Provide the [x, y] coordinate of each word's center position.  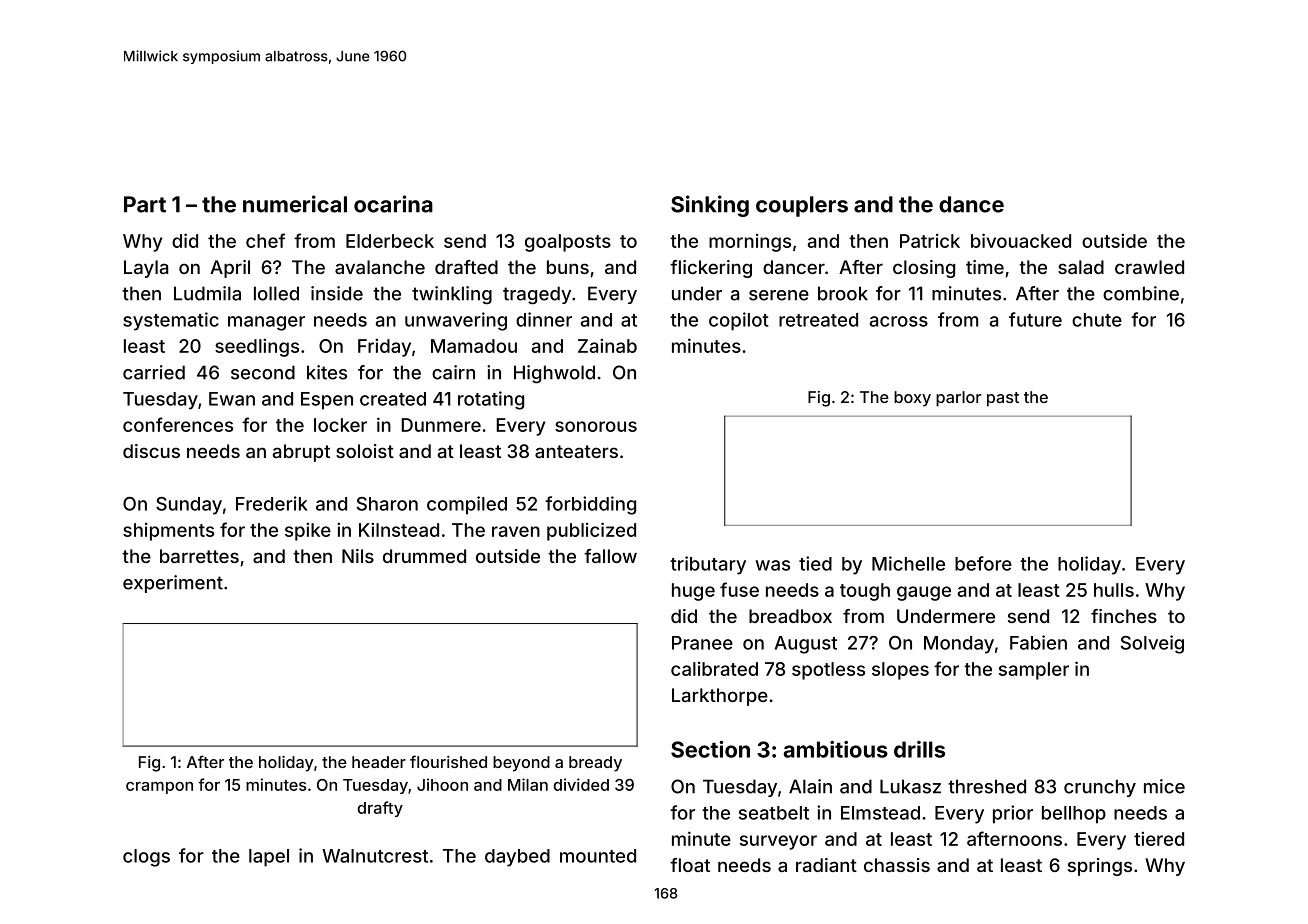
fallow [610, 556]
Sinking [710, 206]
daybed [517, 858]
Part [145, 204]
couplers [802, 206]
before [983, 563]
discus [151, 451]
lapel [269, 858]
